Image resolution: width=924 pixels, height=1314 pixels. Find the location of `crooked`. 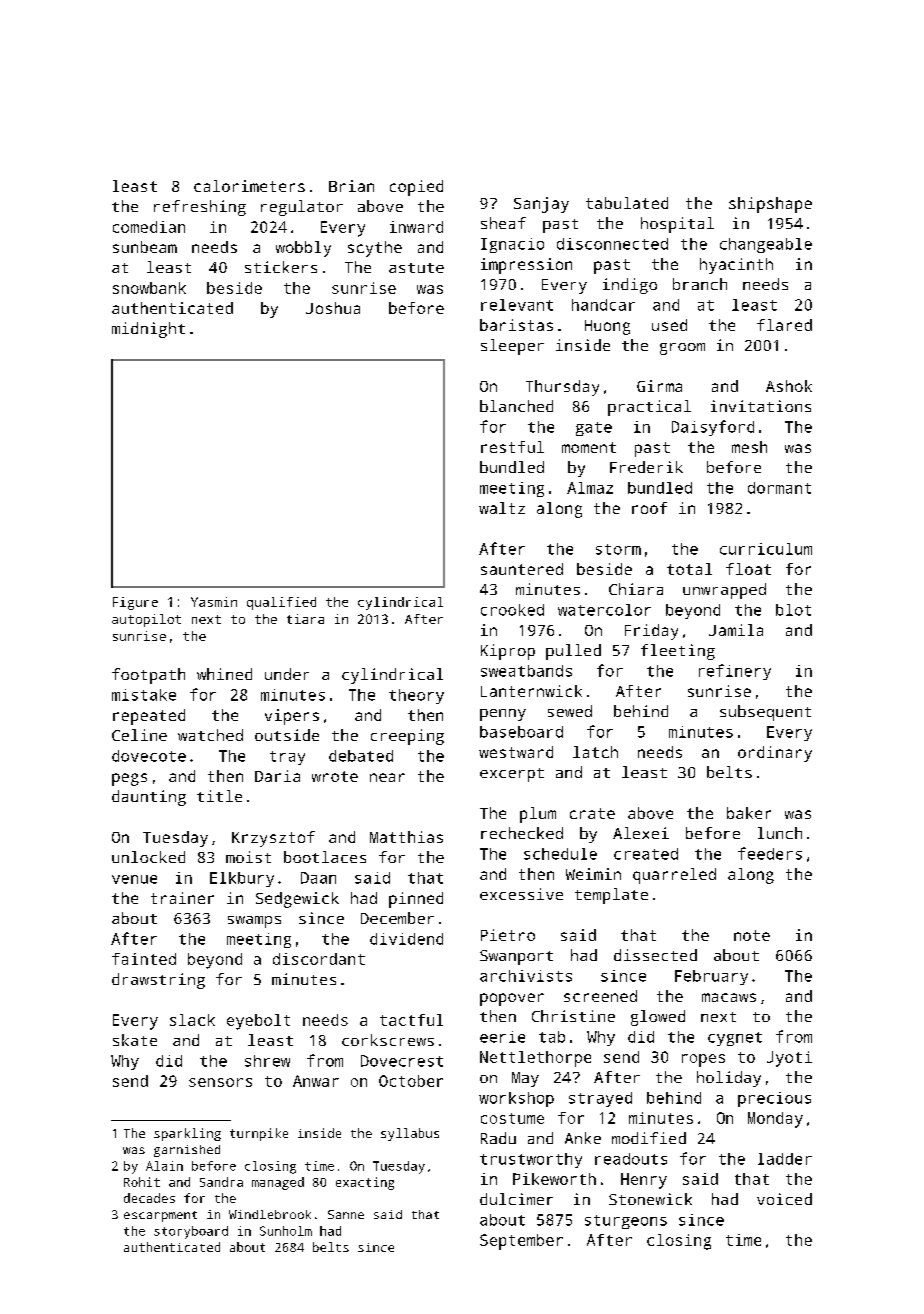

crooked is located at coordinates (512, 610).
